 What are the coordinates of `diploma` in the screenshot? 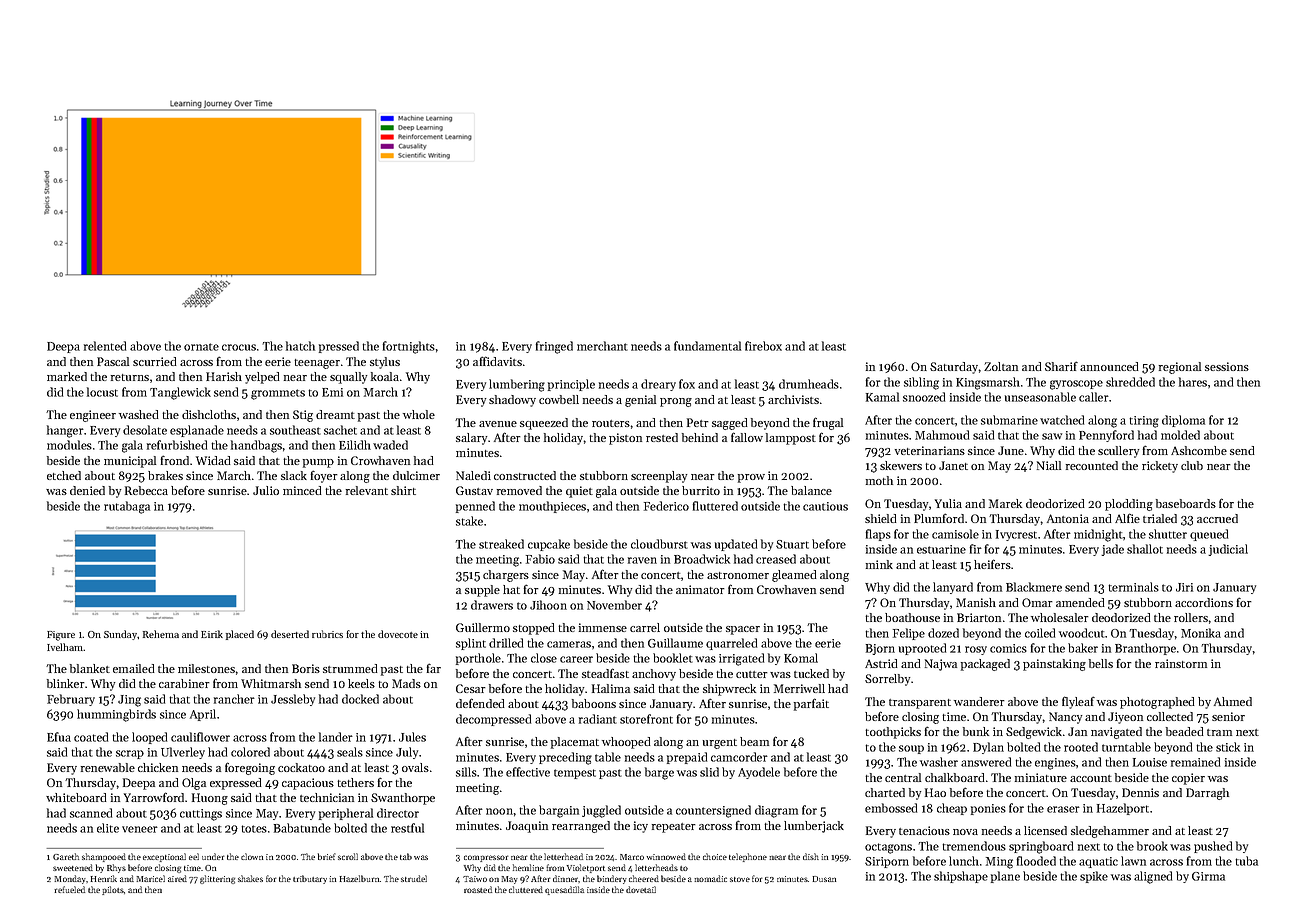 It's located at (1183, 421).
